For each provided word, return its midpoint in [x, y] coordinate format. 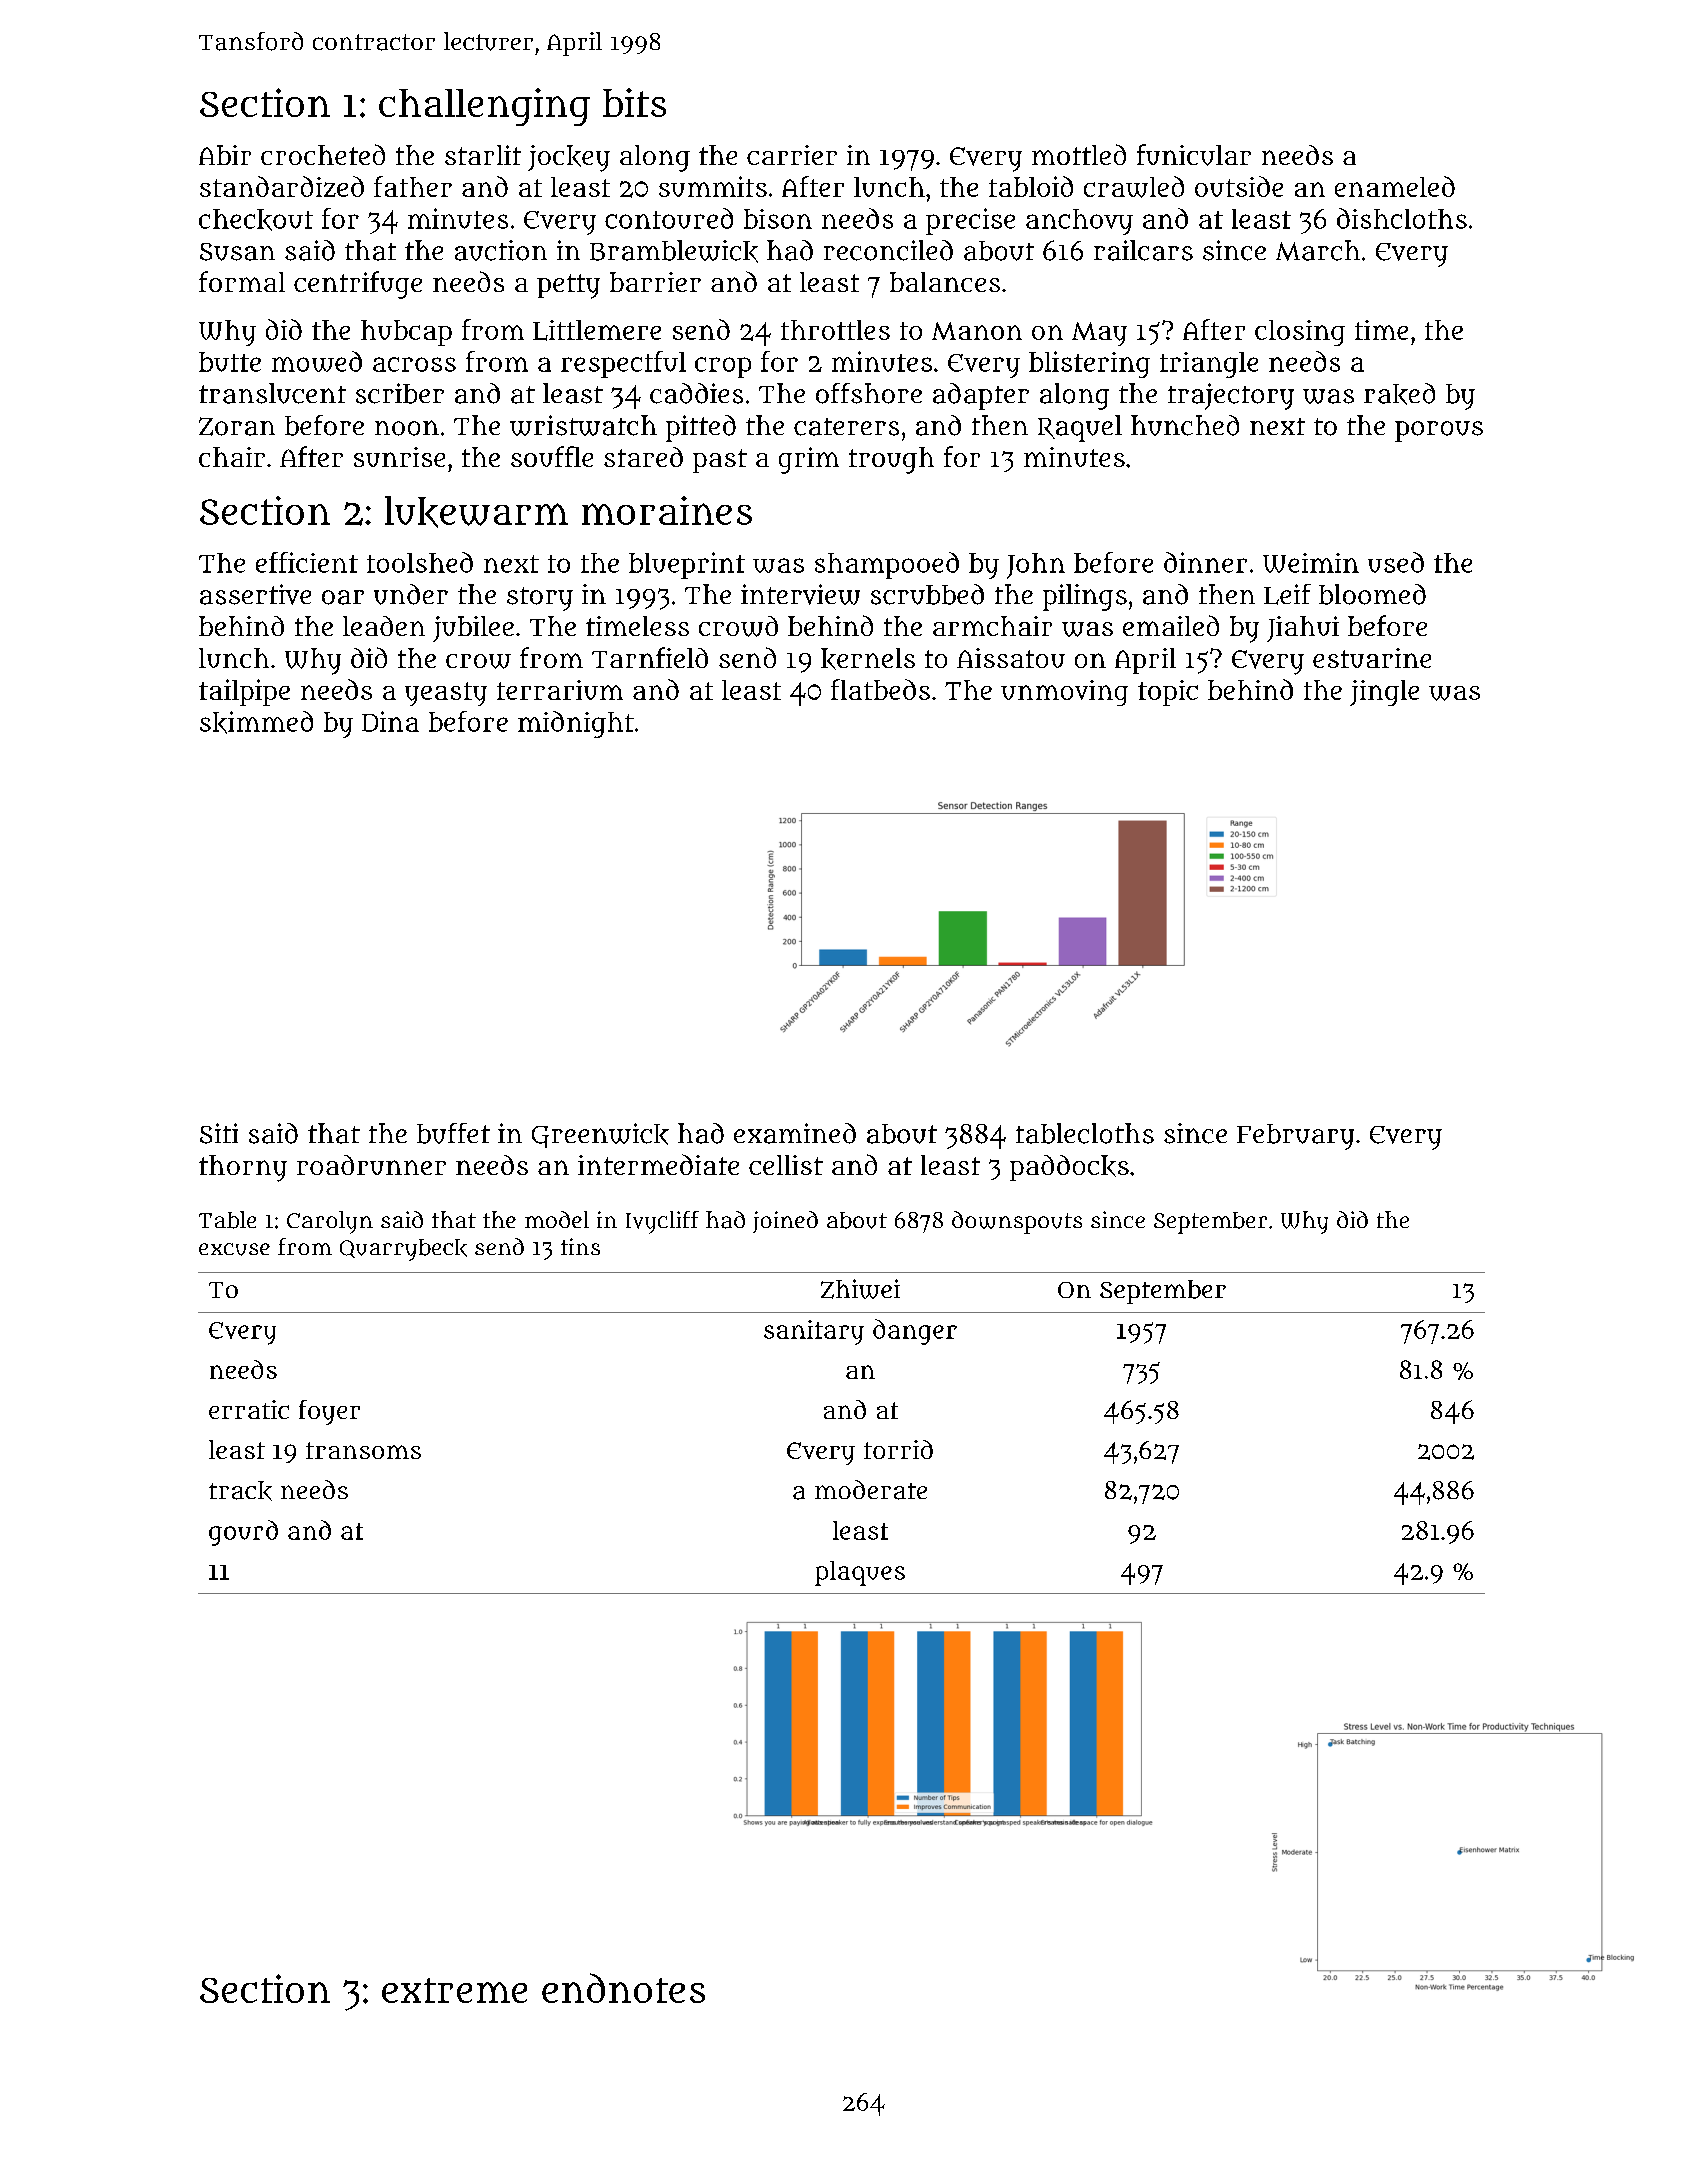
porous [1439, 431]
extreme [454, 1990]
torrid [898, 1449]
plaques [860, 1573]
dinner [1205, 562]
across [414, 364]
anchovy [1079, 222]
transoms [363, 1450]
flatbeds [880, 689]
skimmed [256, 722]
